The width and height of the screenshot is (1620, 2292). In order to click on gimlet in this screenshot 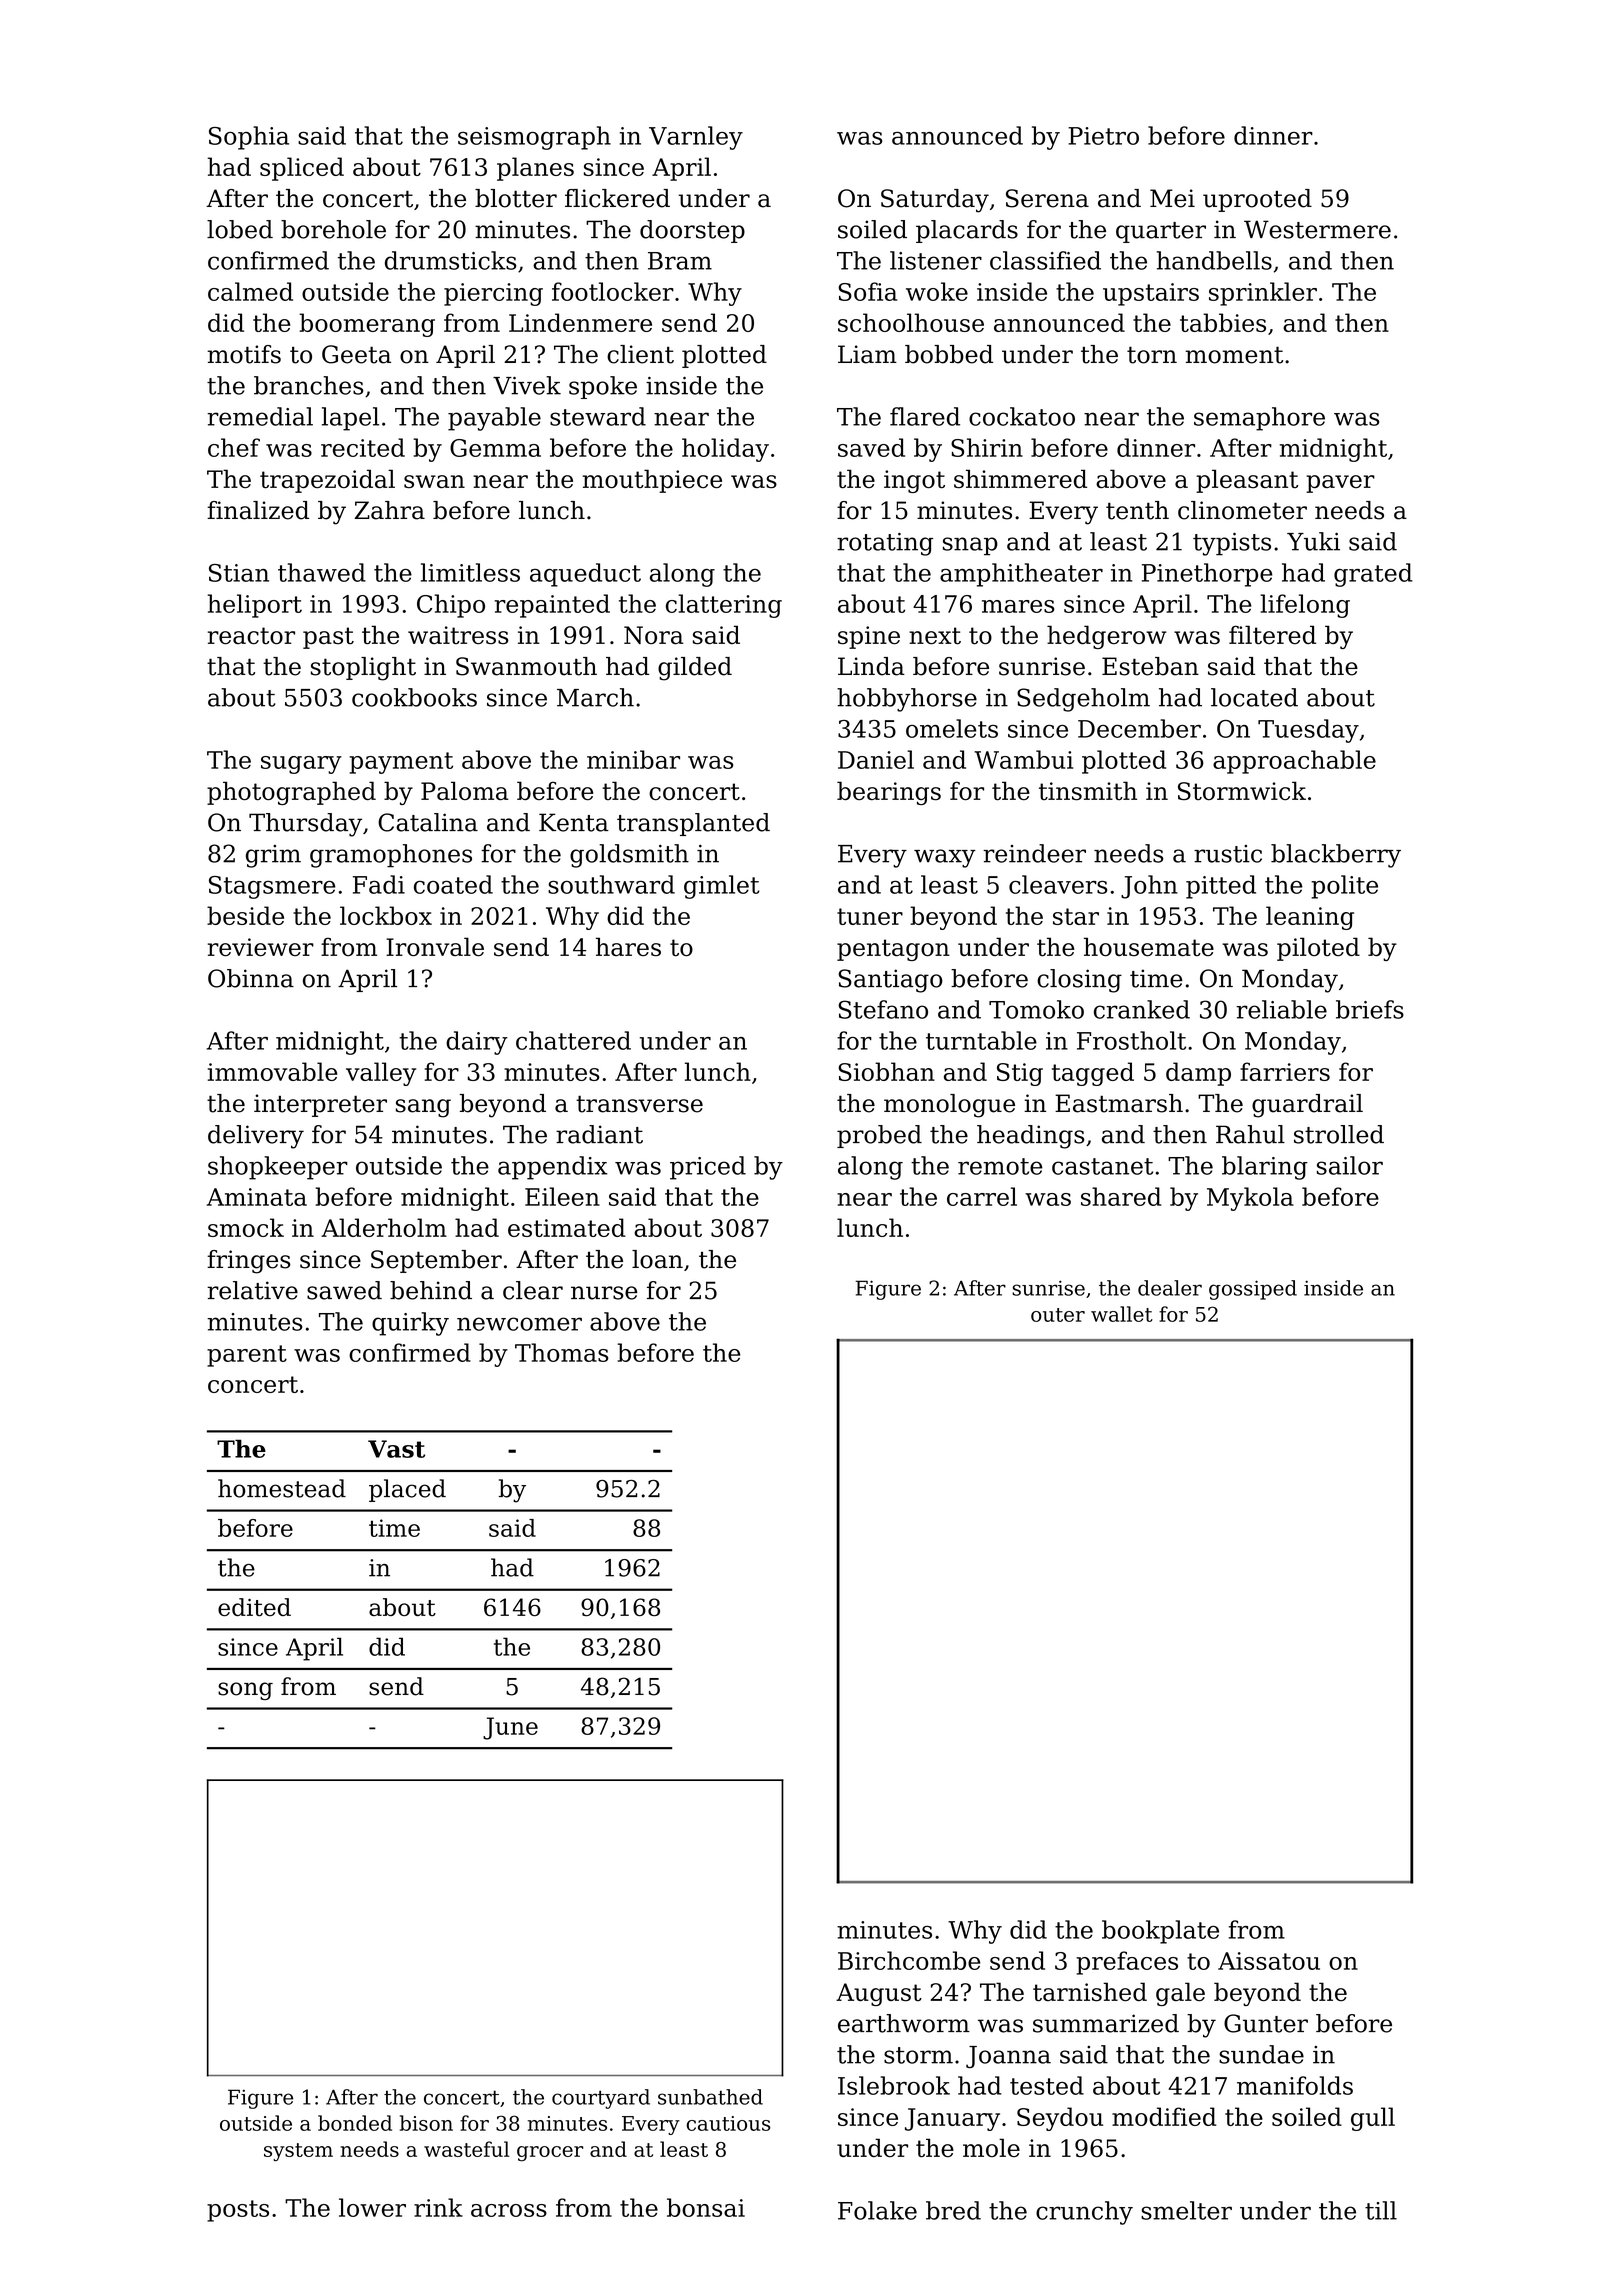, I will do `click(722, 887)`.
